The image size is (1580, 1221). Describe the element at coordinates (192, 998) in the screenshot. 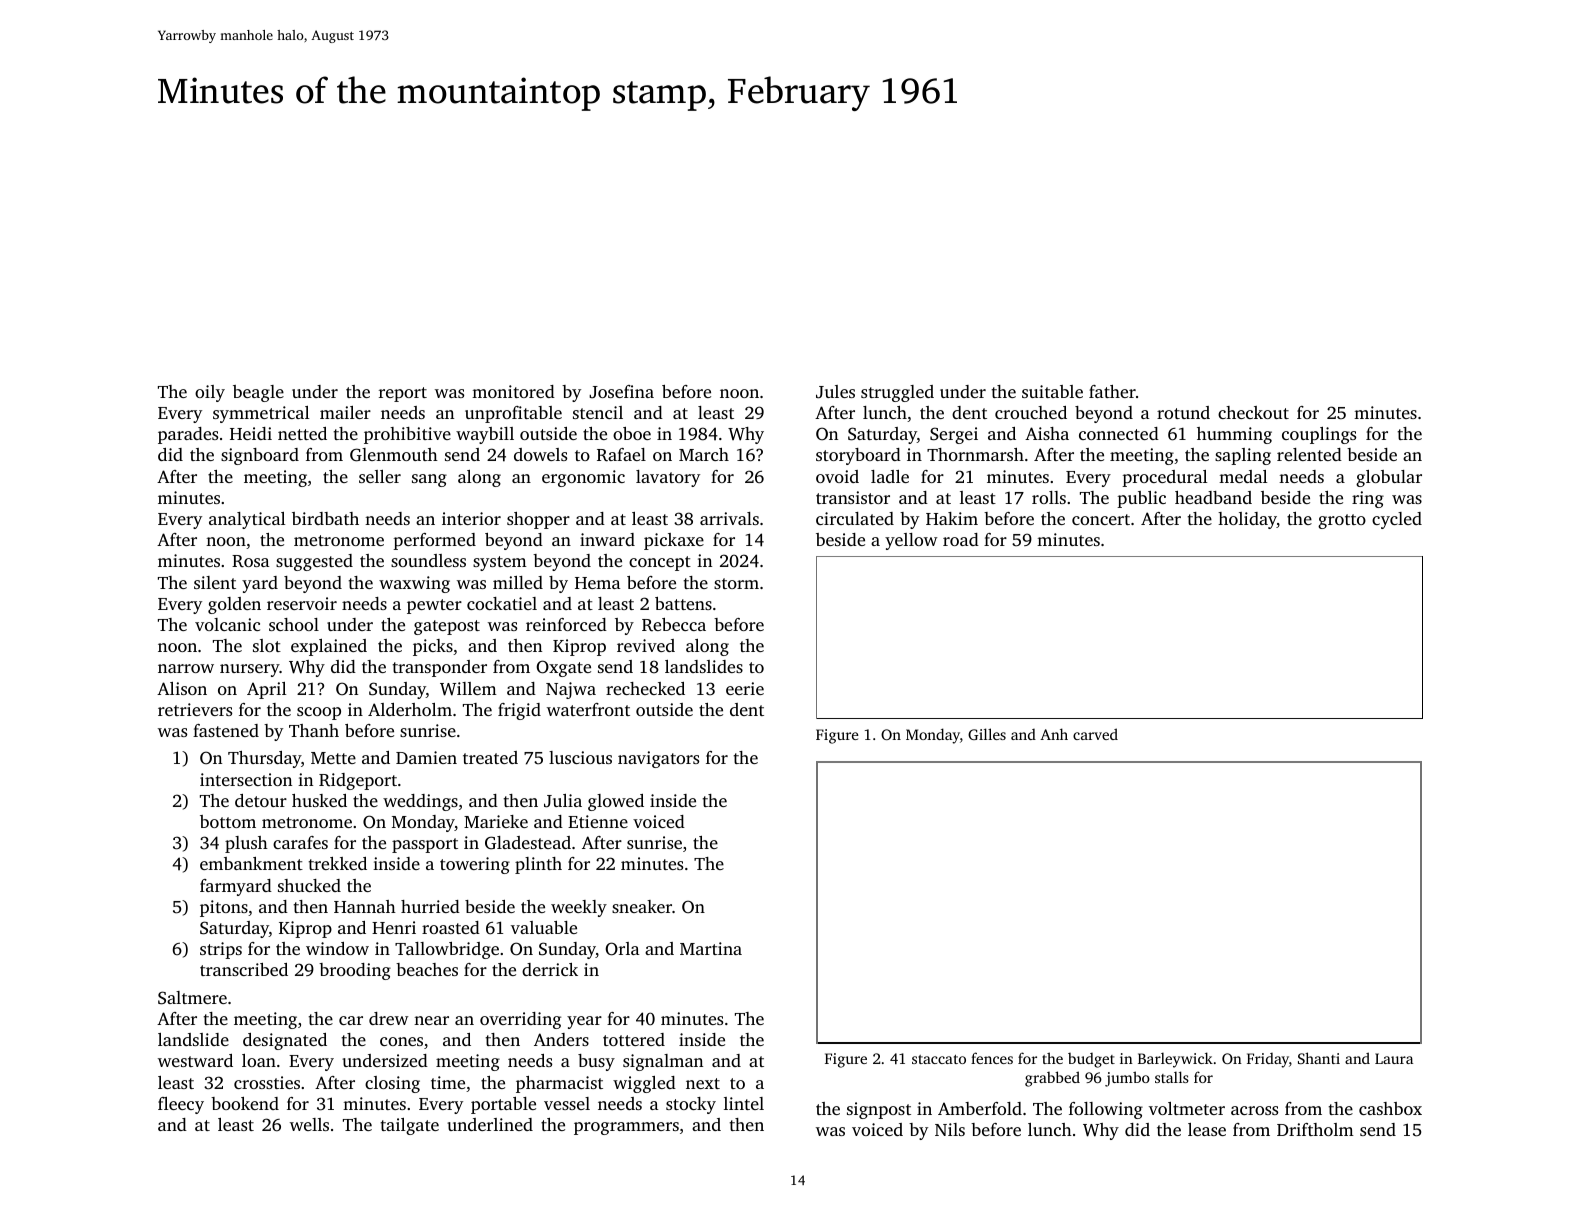

I see `Saltmere` at that location.
